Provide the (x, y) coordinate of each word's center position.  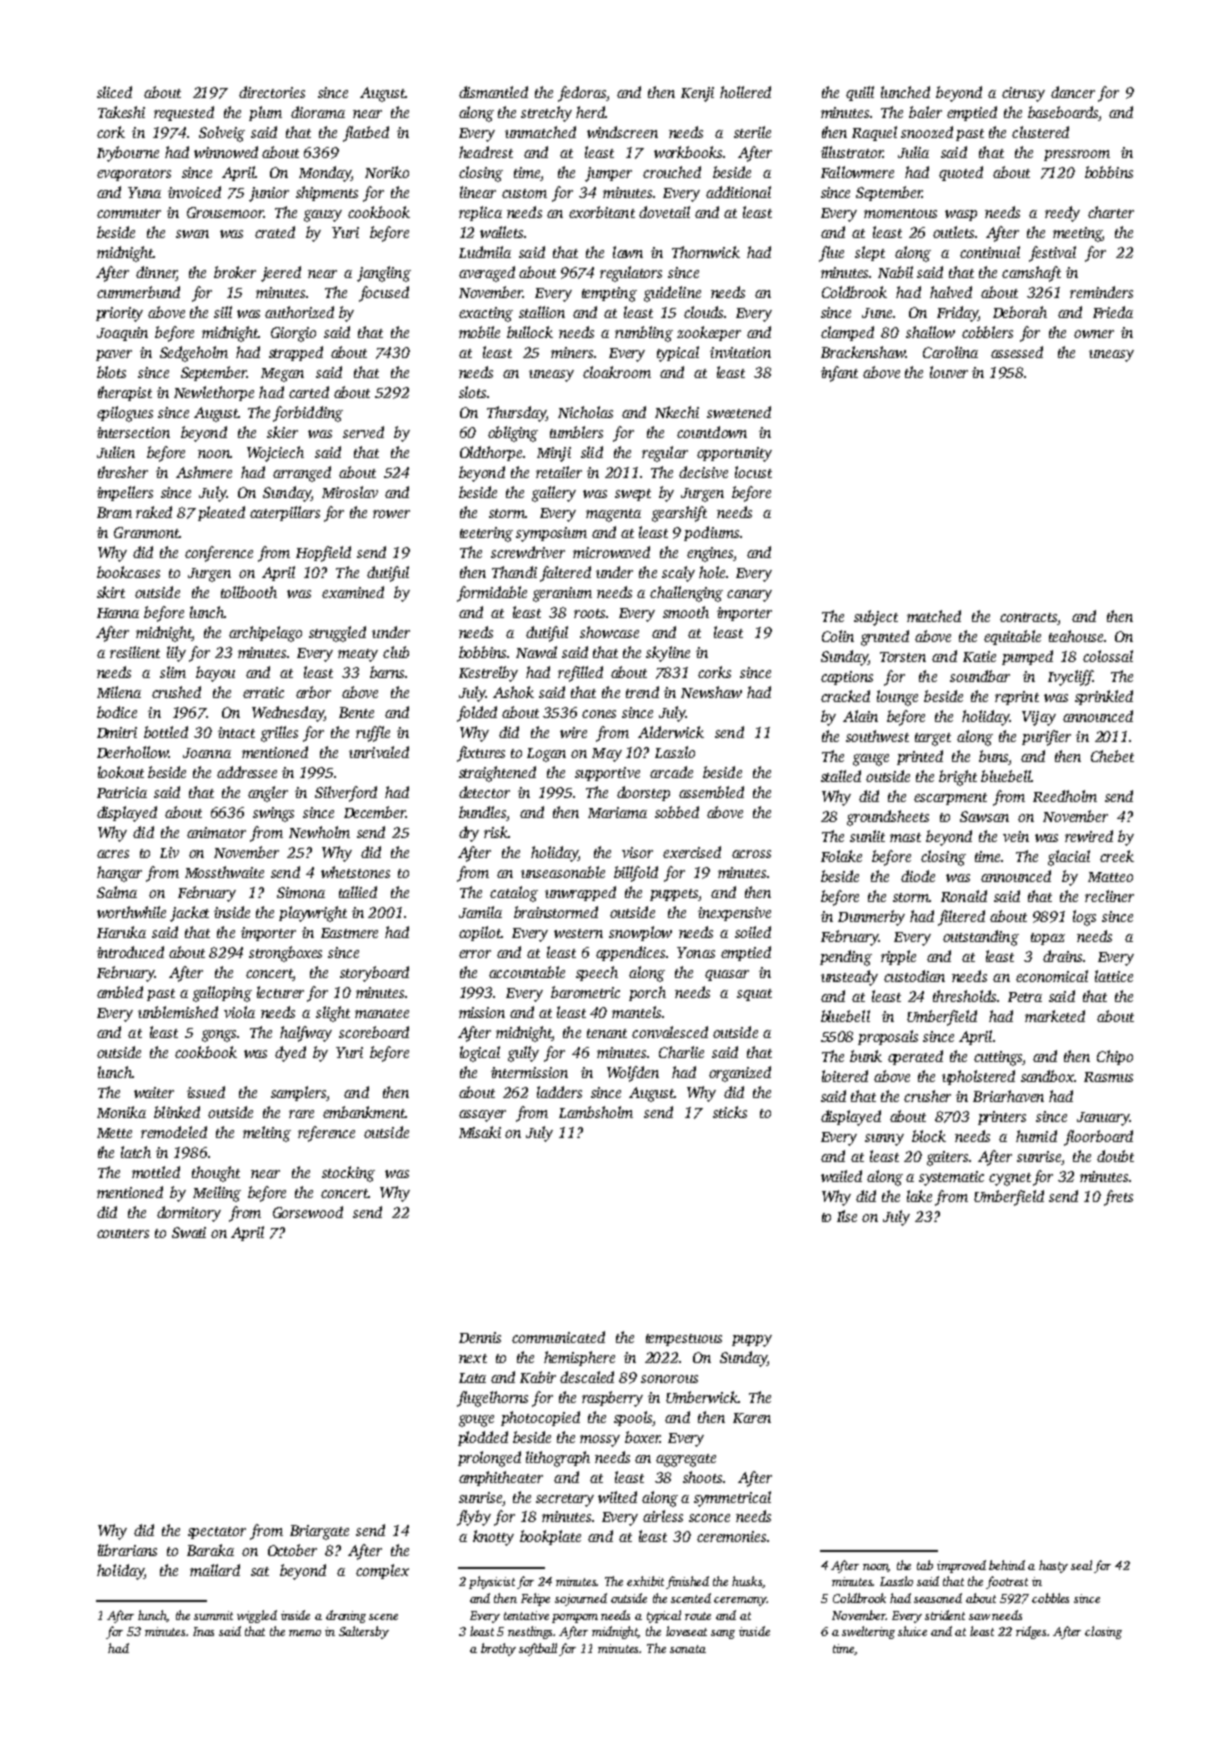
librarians (127, 1550)
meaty (358, 655)
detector (484, 792)
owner (1094, 334)
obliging (513, 434)
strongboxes (285, 954)
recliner (1109, 896)
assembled (711, 792)
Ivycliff (1070, 678)
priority (119, 314)
